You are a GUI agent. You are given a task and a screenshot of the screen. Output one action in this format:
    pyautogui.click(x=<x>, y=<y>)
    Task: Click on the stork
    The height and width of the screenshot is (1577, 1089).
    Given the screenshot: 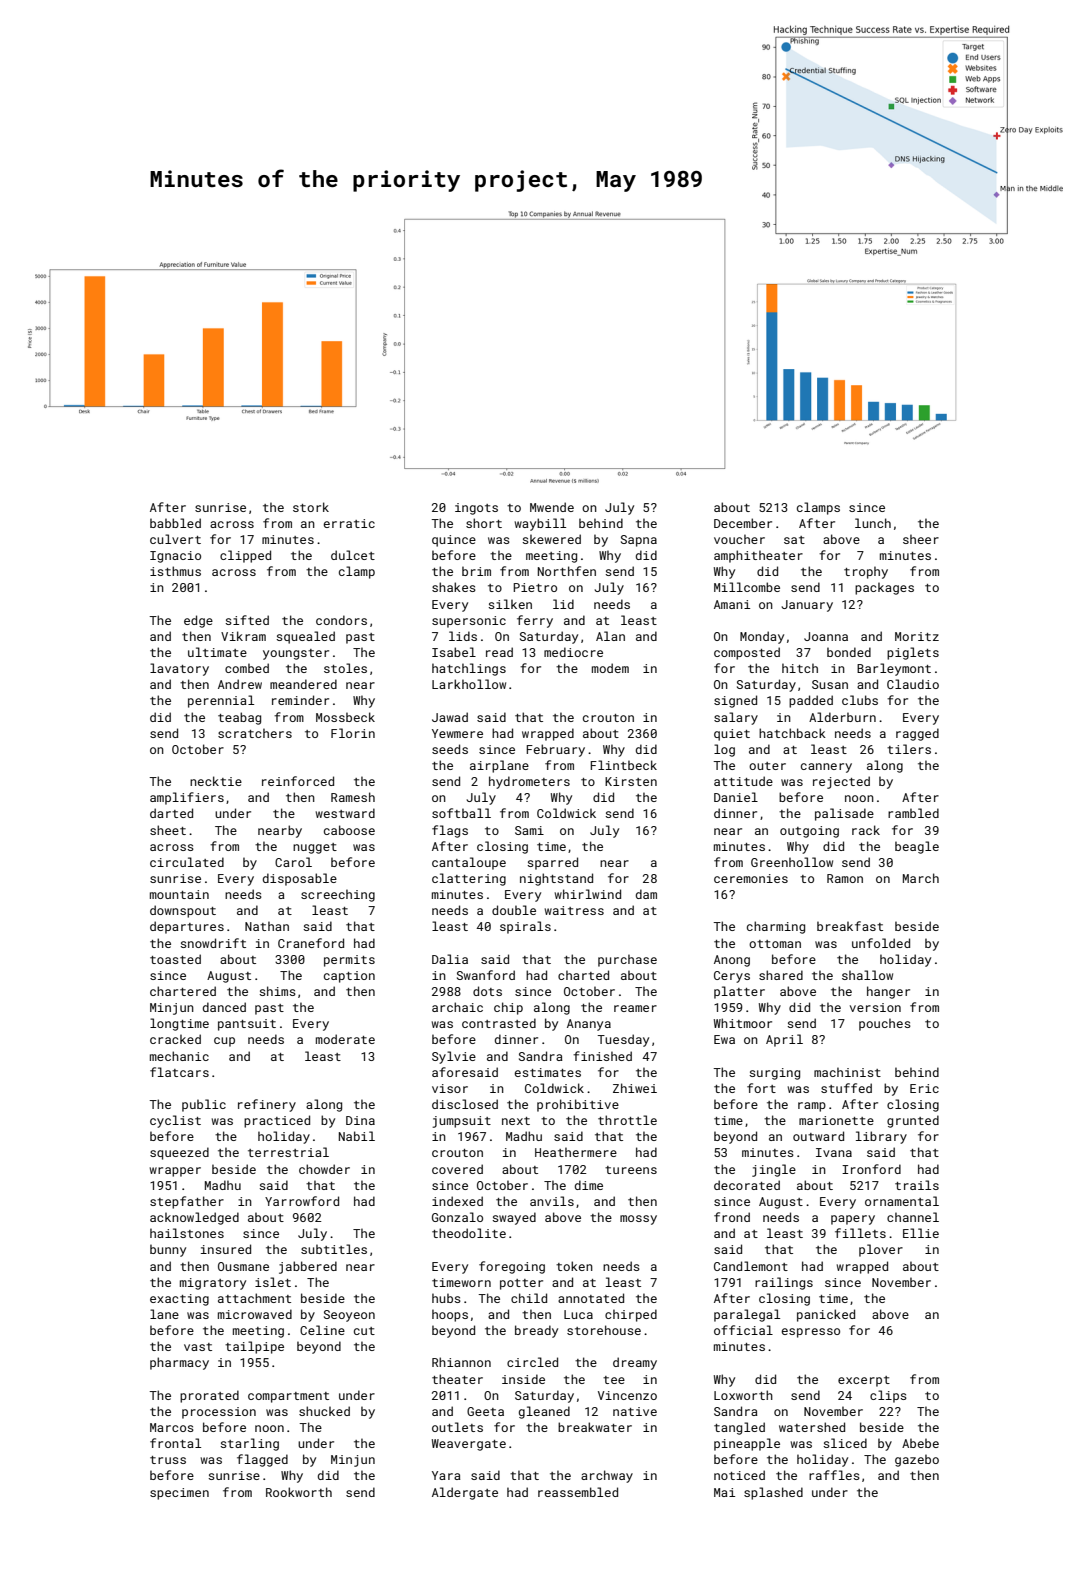 What is the action you would take?
    pyautogui.click(x=311, y=507)
